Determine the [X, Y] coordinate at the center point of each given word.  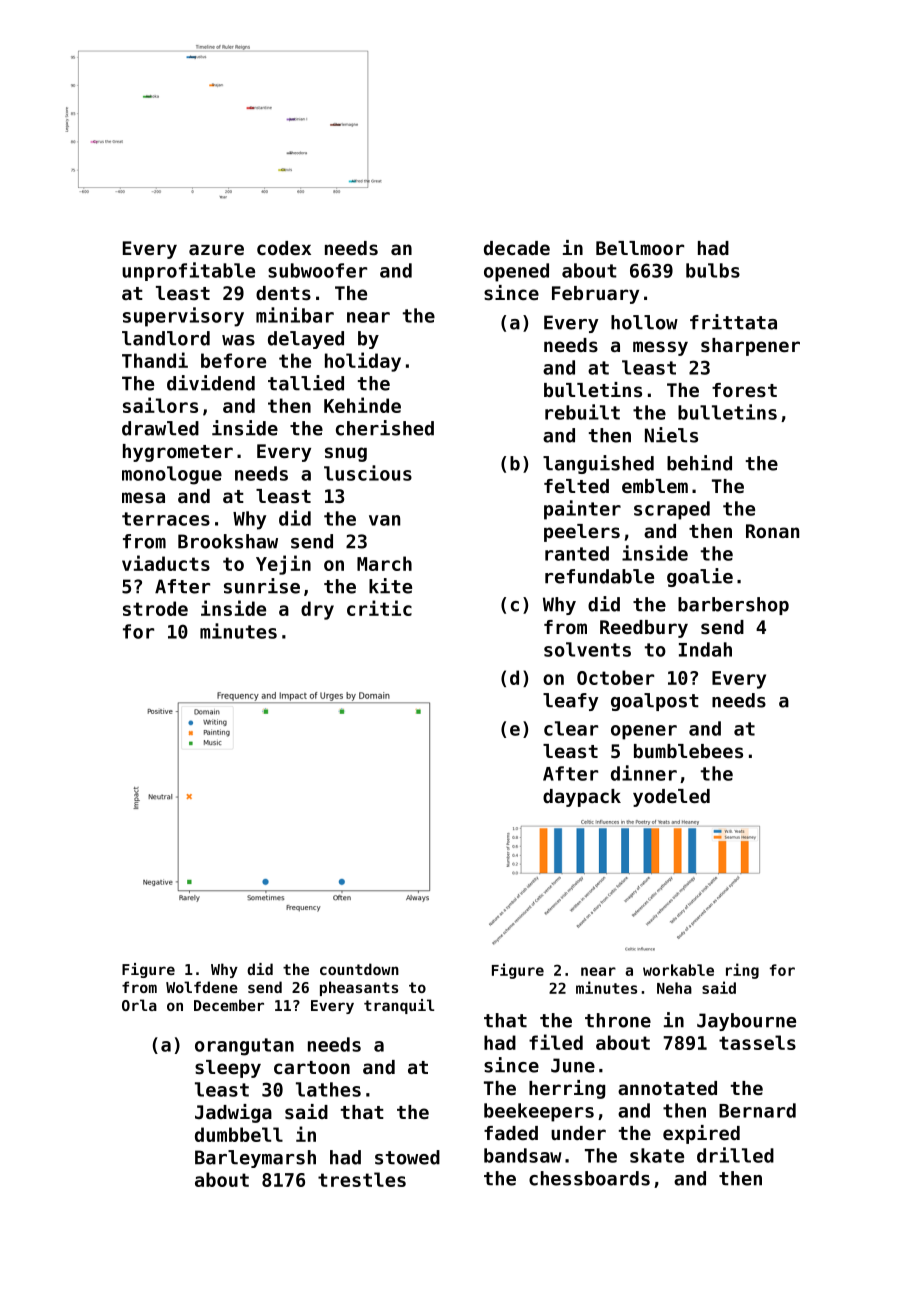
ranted [577, 553]
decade [517, 248]
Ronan [772, 531]
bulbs [713, 270]
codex [284, 248]
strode [155, 608]
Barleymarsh [255, 1159]
